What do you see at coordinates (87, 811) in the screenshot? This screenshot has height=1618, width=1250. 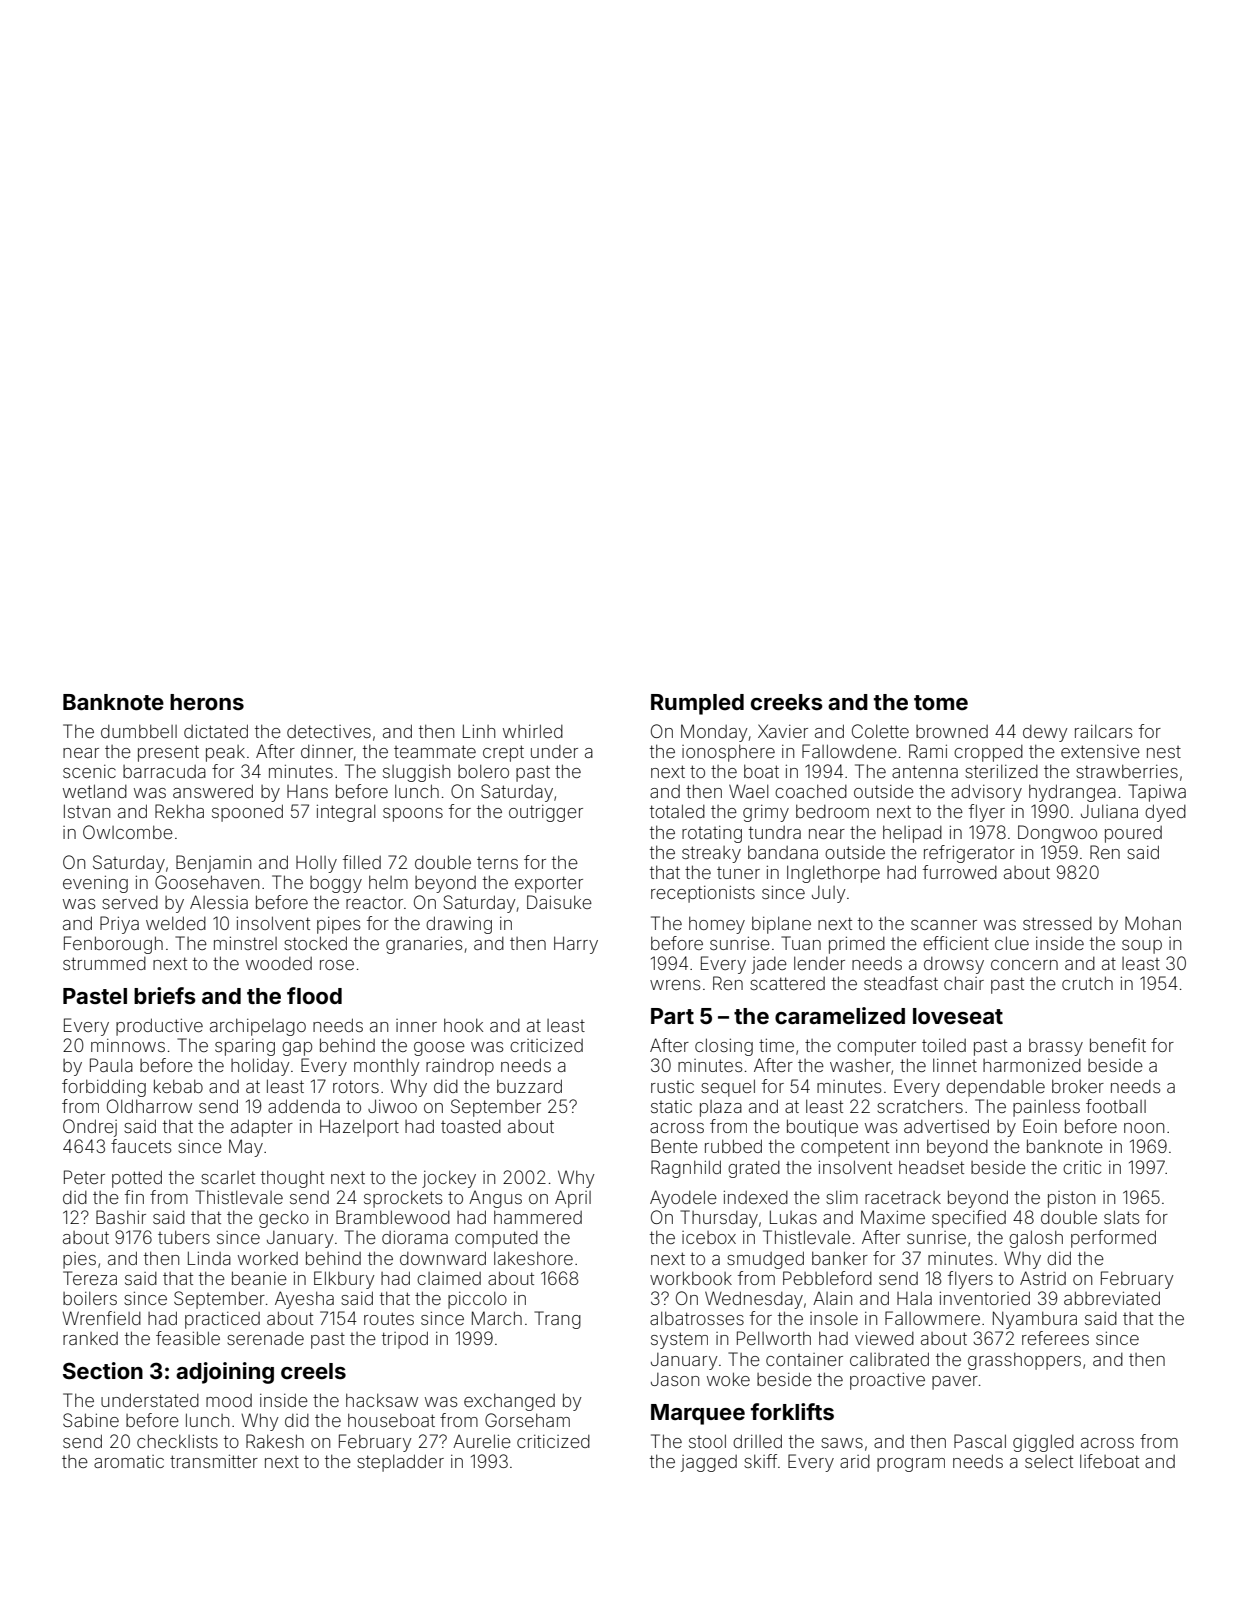 I see `Istvan` at bounding box center [87, 811].
